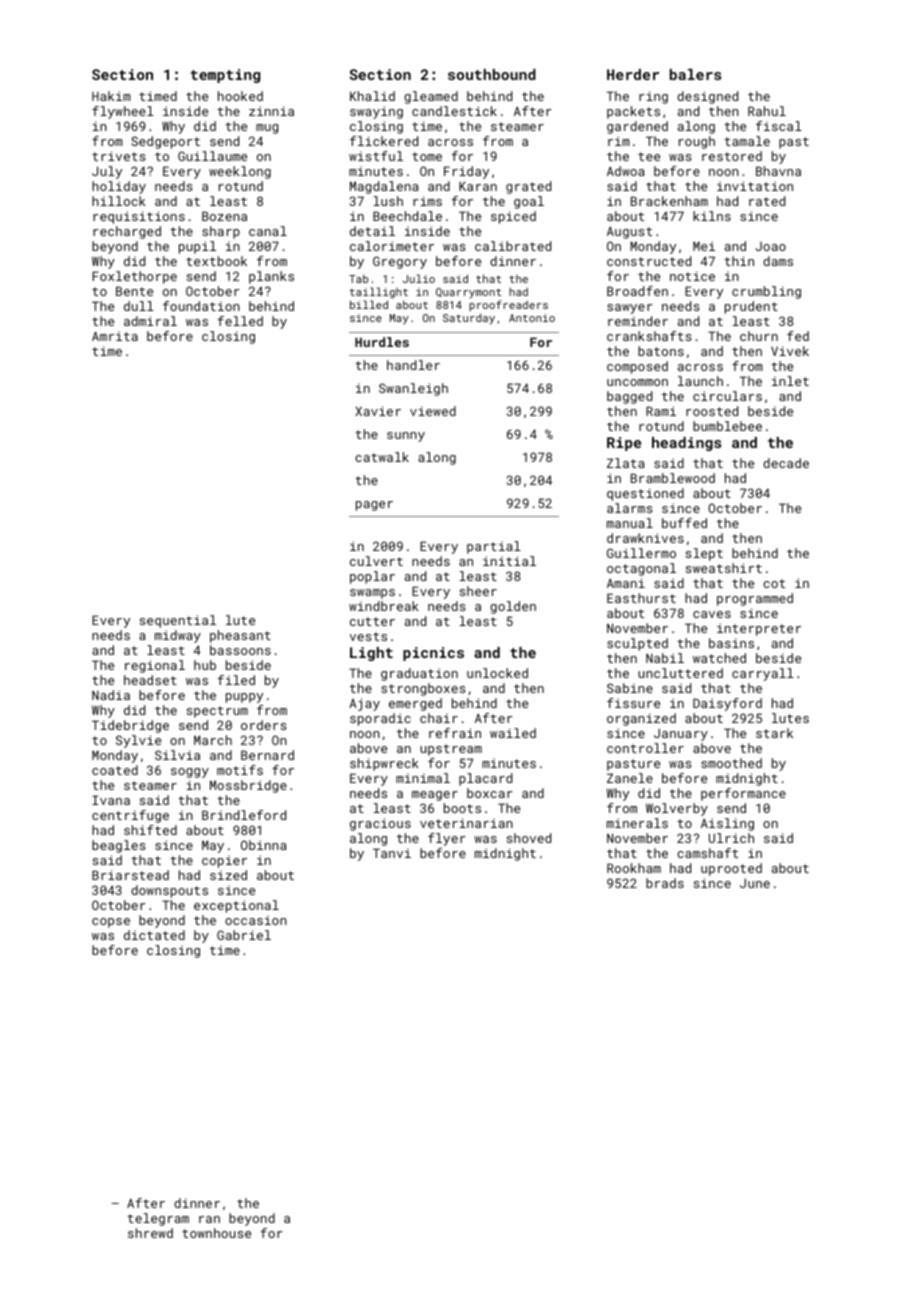 This screenshot has width=908, height=1316. Describe the element at coordinates (216, 1233) in the screenshot. I see `townhouse` at that location.
